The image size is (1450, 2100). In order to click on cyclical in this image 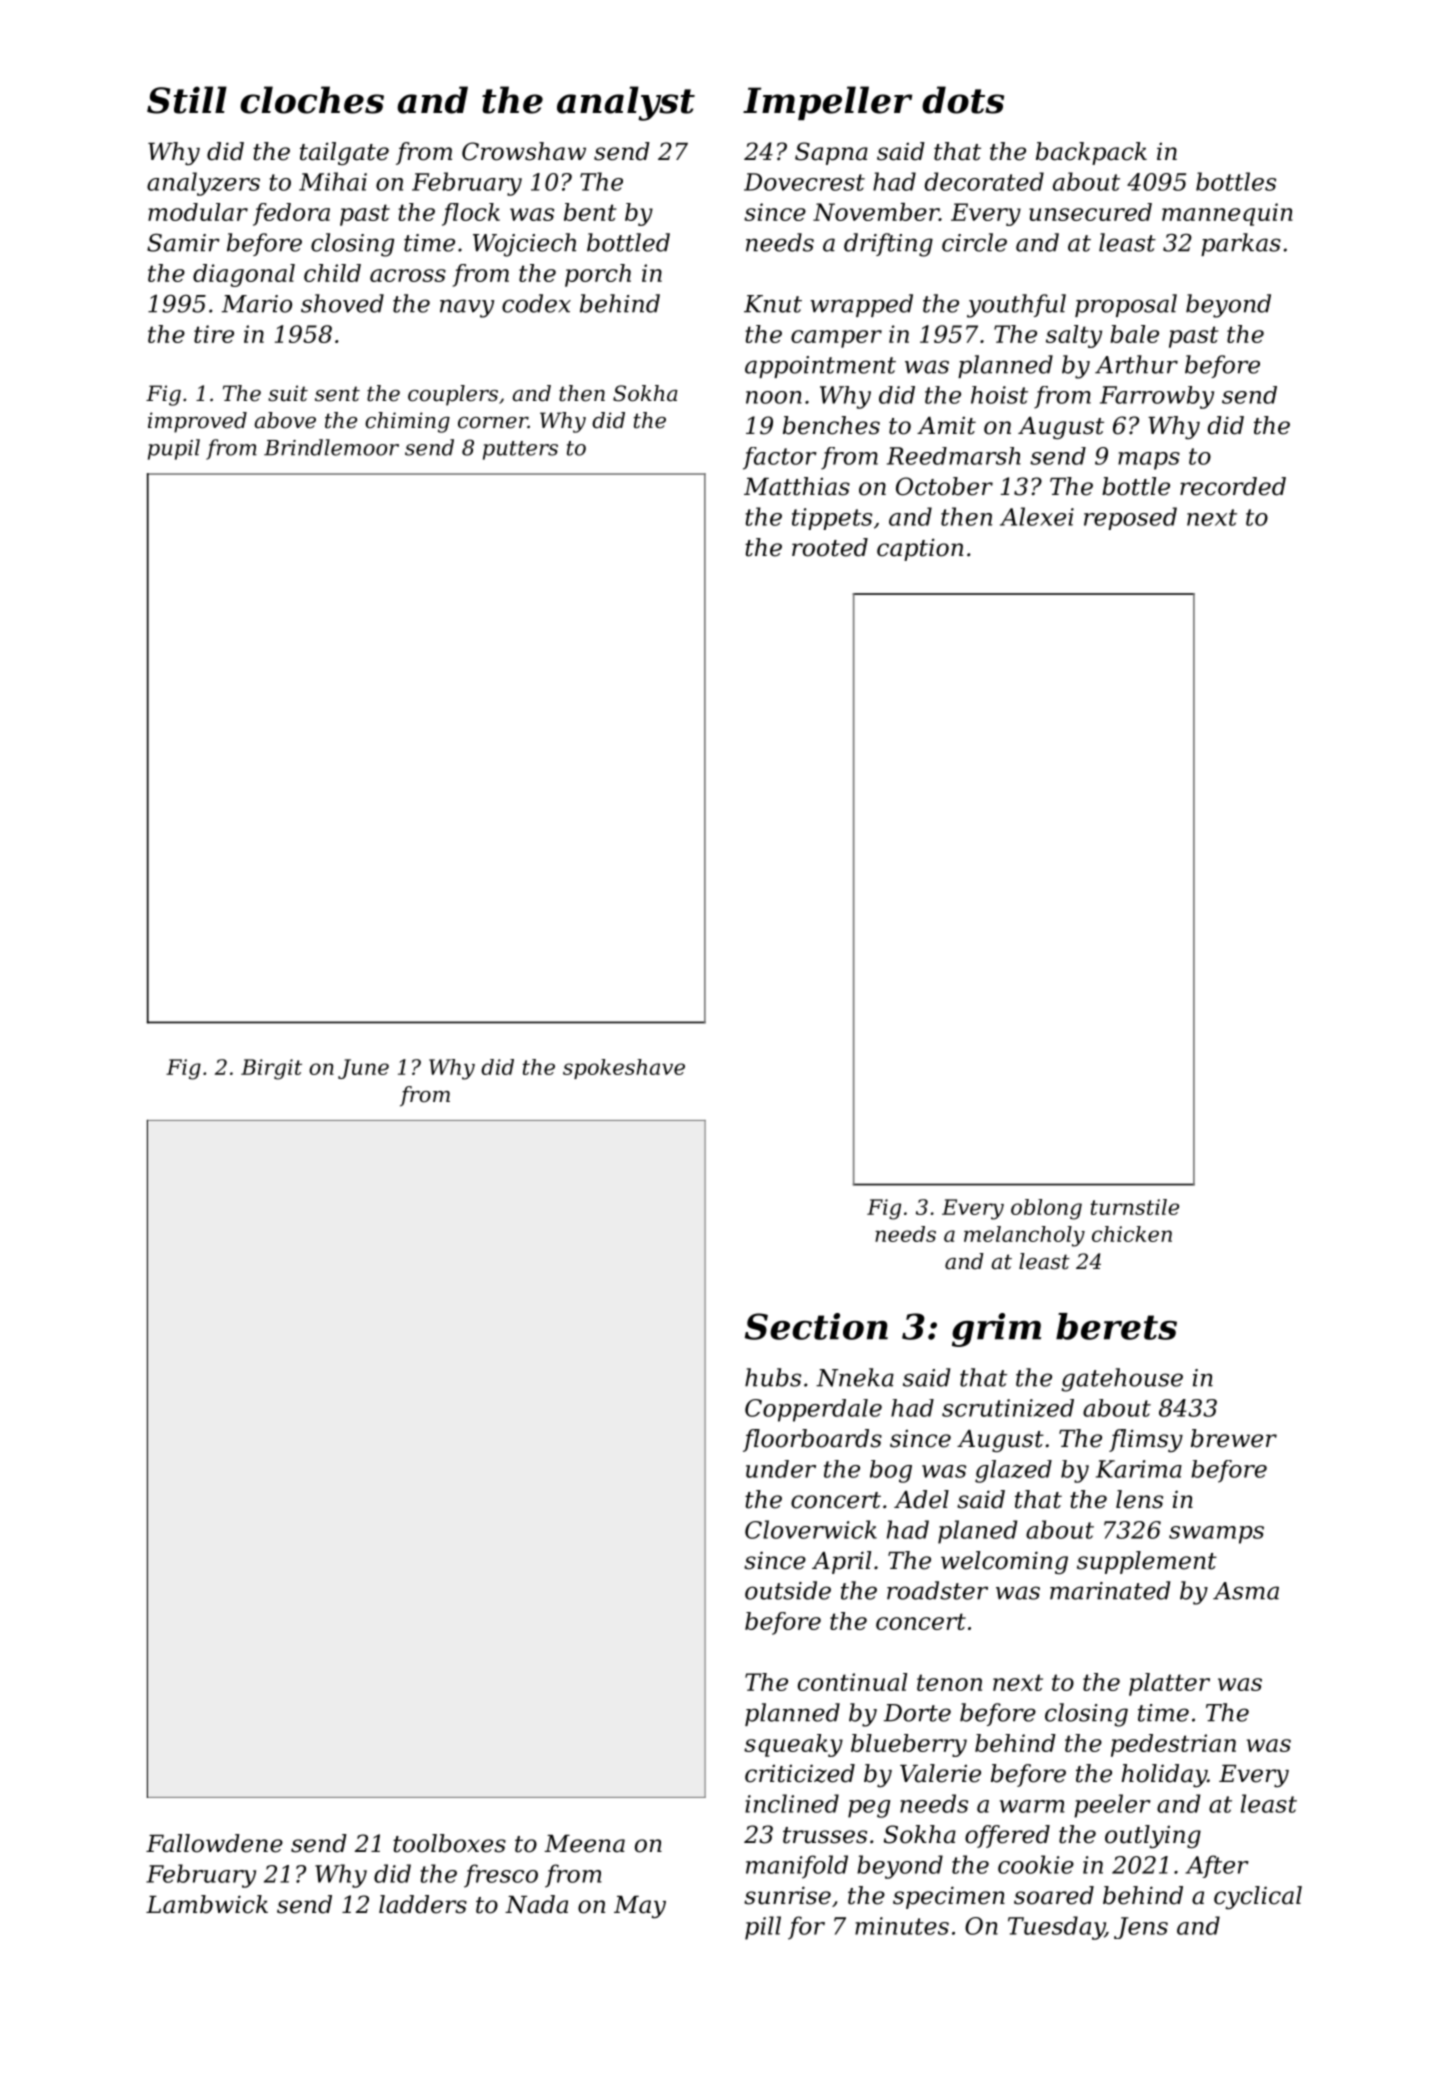, I will do `click(1258, 1897)`.
